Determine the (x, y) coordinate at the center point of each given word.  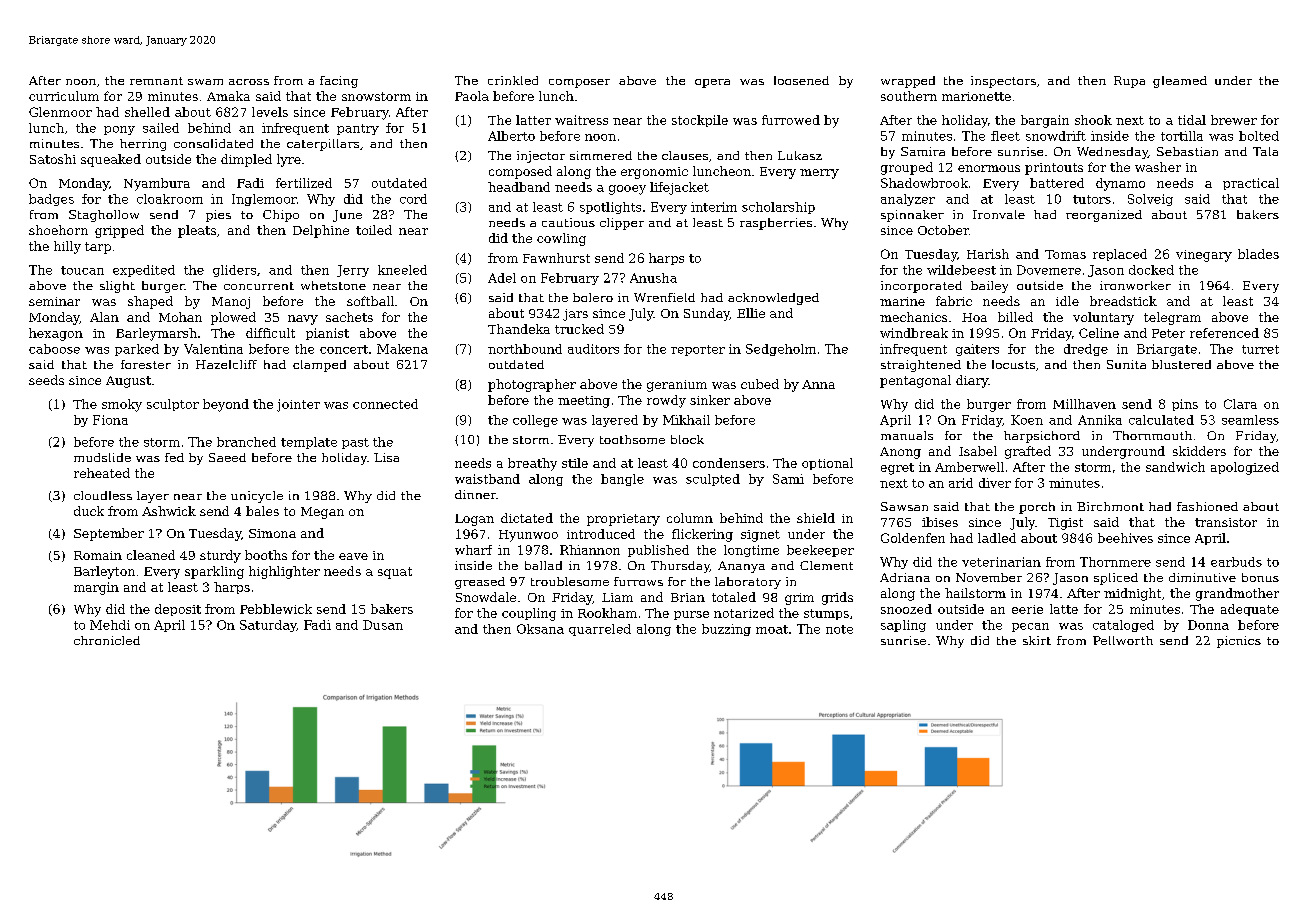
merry (819, 174)
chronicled (107, 640)
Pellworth (1123, 640)
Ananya (741, 567)
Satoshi (53, 159)
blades (1258, 254)
